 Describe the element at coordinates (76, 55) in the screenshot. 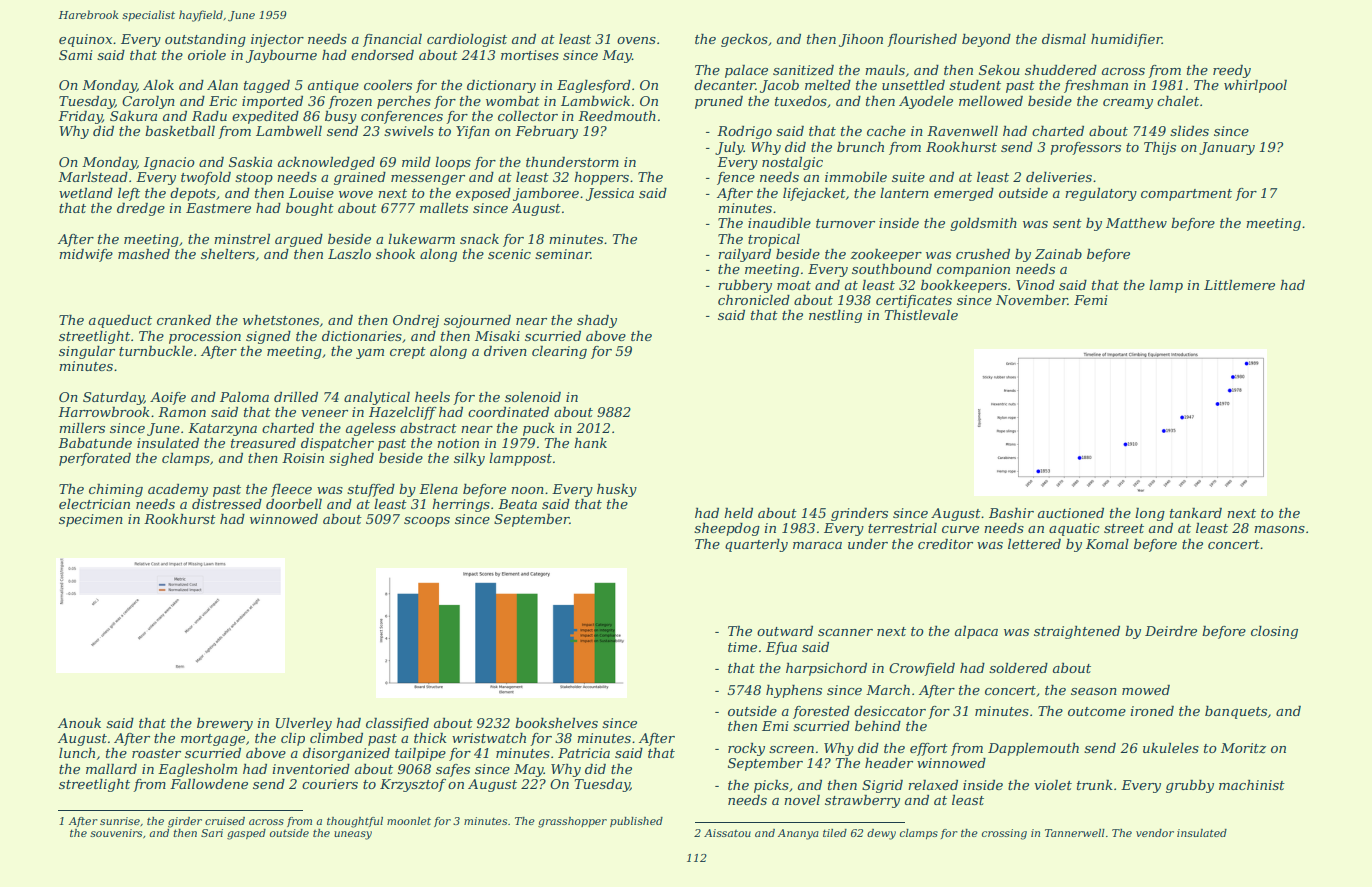

I see `Sami` at that location.
